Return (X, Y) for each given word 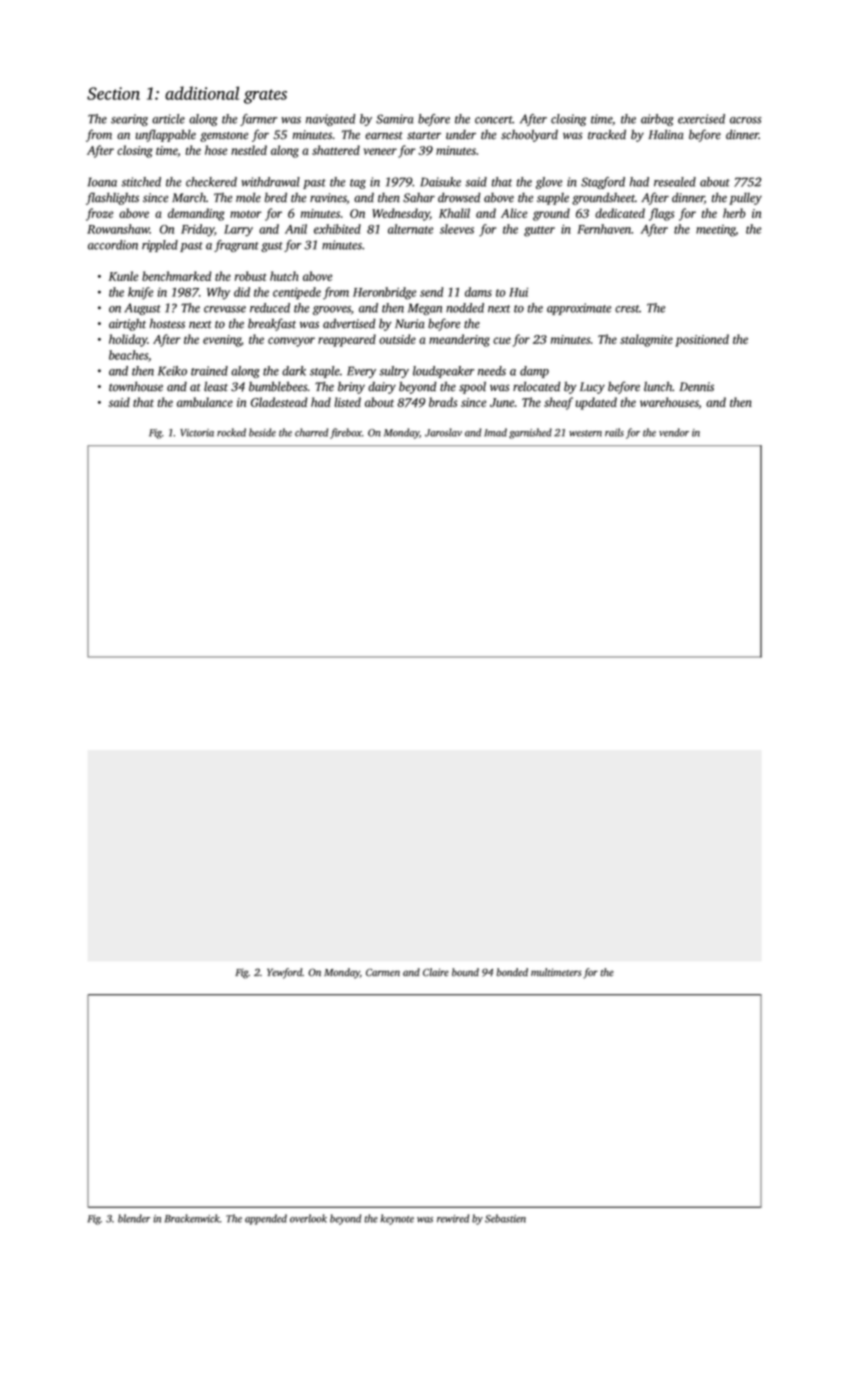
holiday (128, 340)
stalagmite (646, 340)
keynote (397, 1219)
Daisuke (440, 182)
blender (134, 1218)
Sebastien (505, 1218)
